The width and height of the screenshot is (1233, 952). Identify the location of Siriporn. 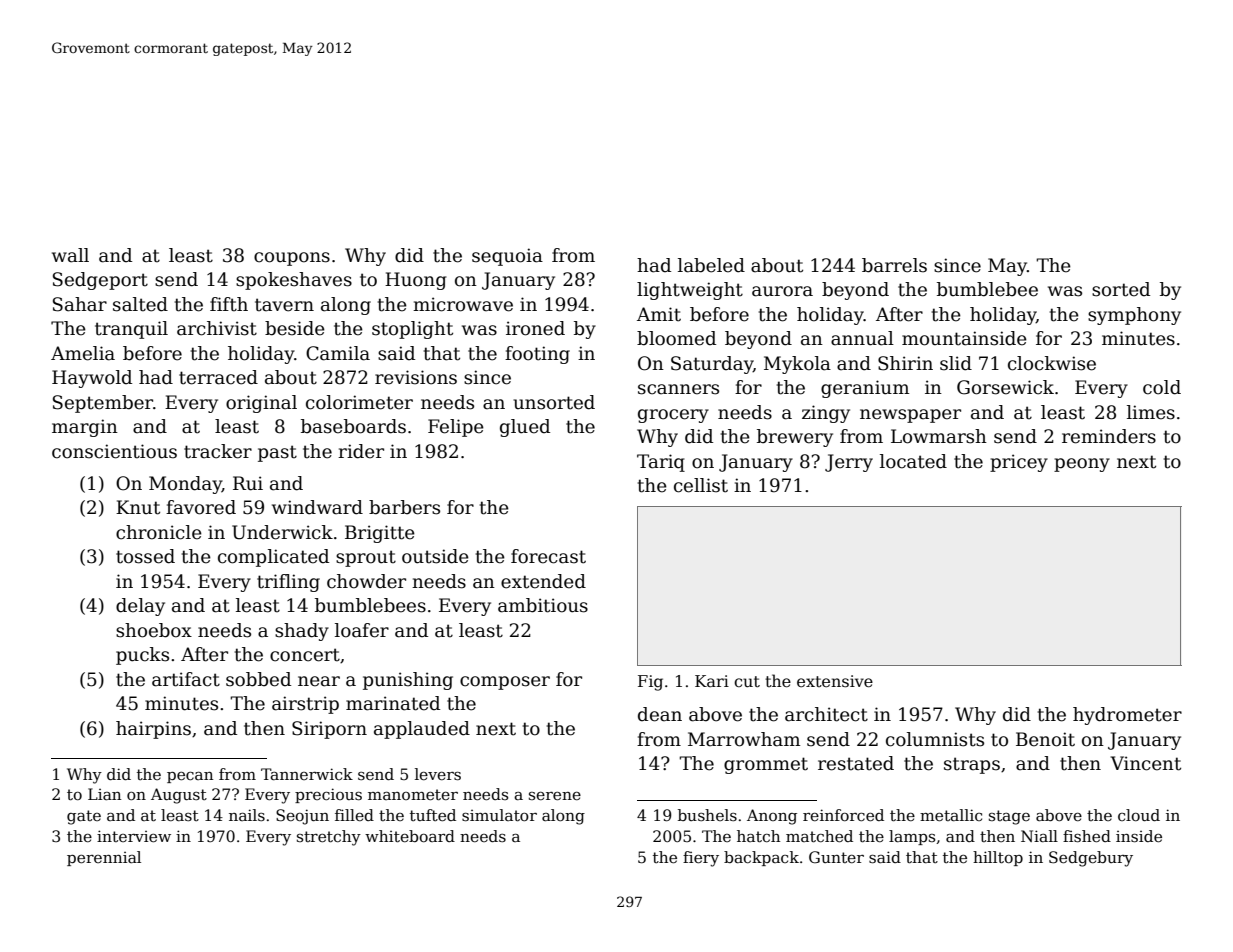
(329, 730).
